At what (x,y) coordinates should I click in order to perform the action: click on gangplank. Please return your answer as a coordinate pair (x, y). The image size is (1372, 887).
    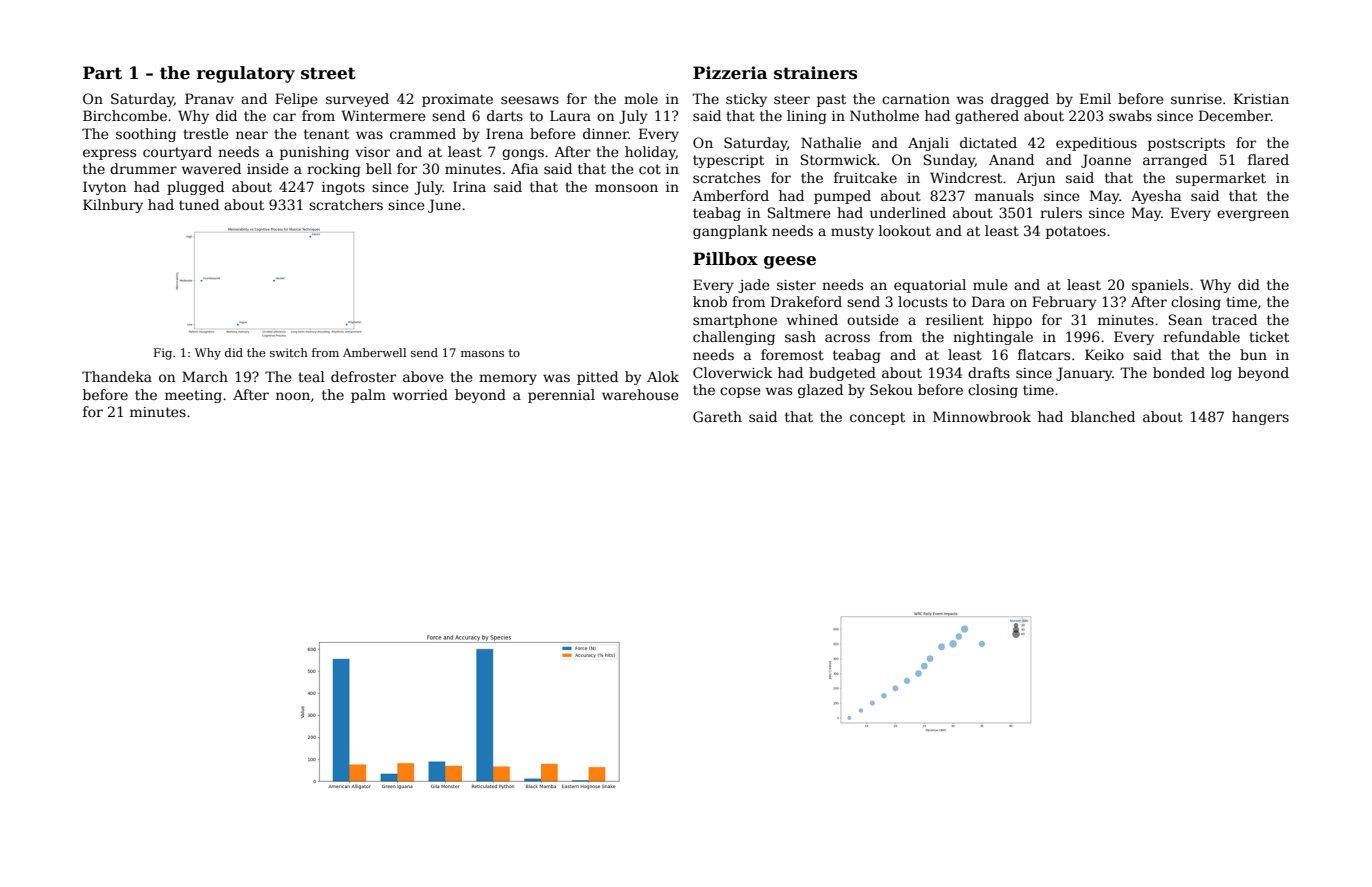
    Looking at the image, I should click on (730, 232).
